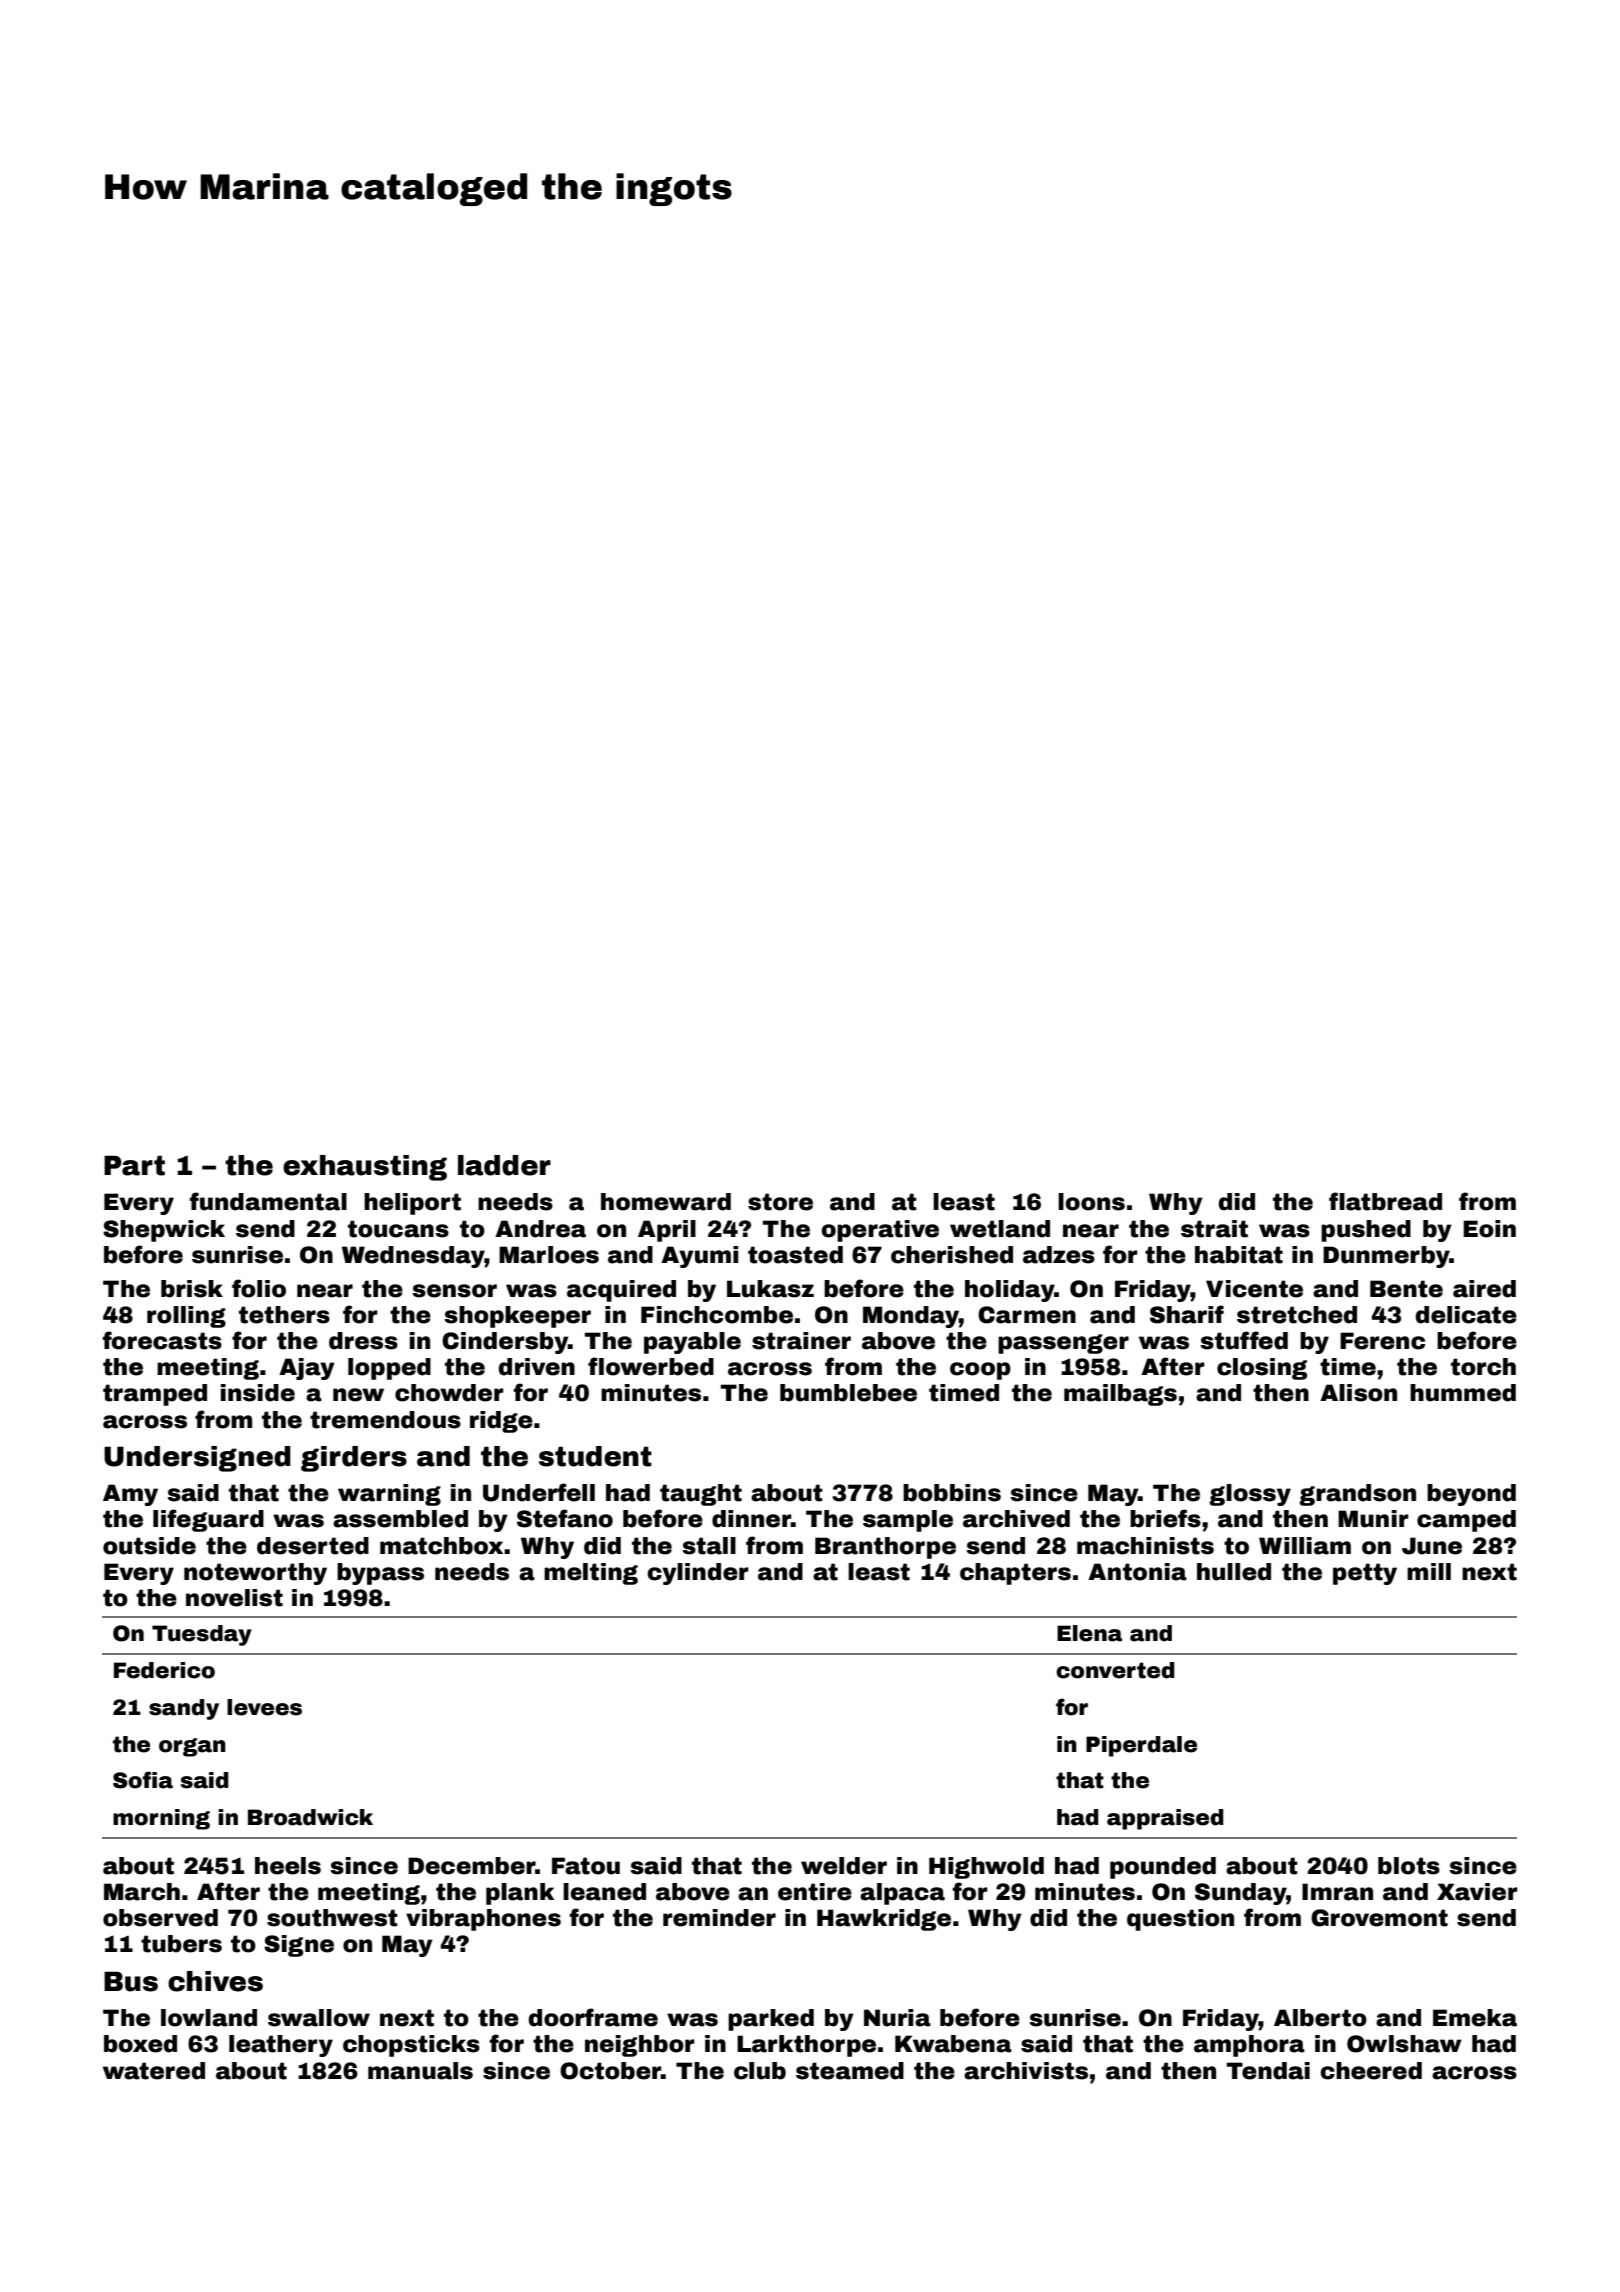 The width and height of the page is (1620, 2292). Describe the element at coordinates (844, 1866) in the page. I see `welder` at that location.
